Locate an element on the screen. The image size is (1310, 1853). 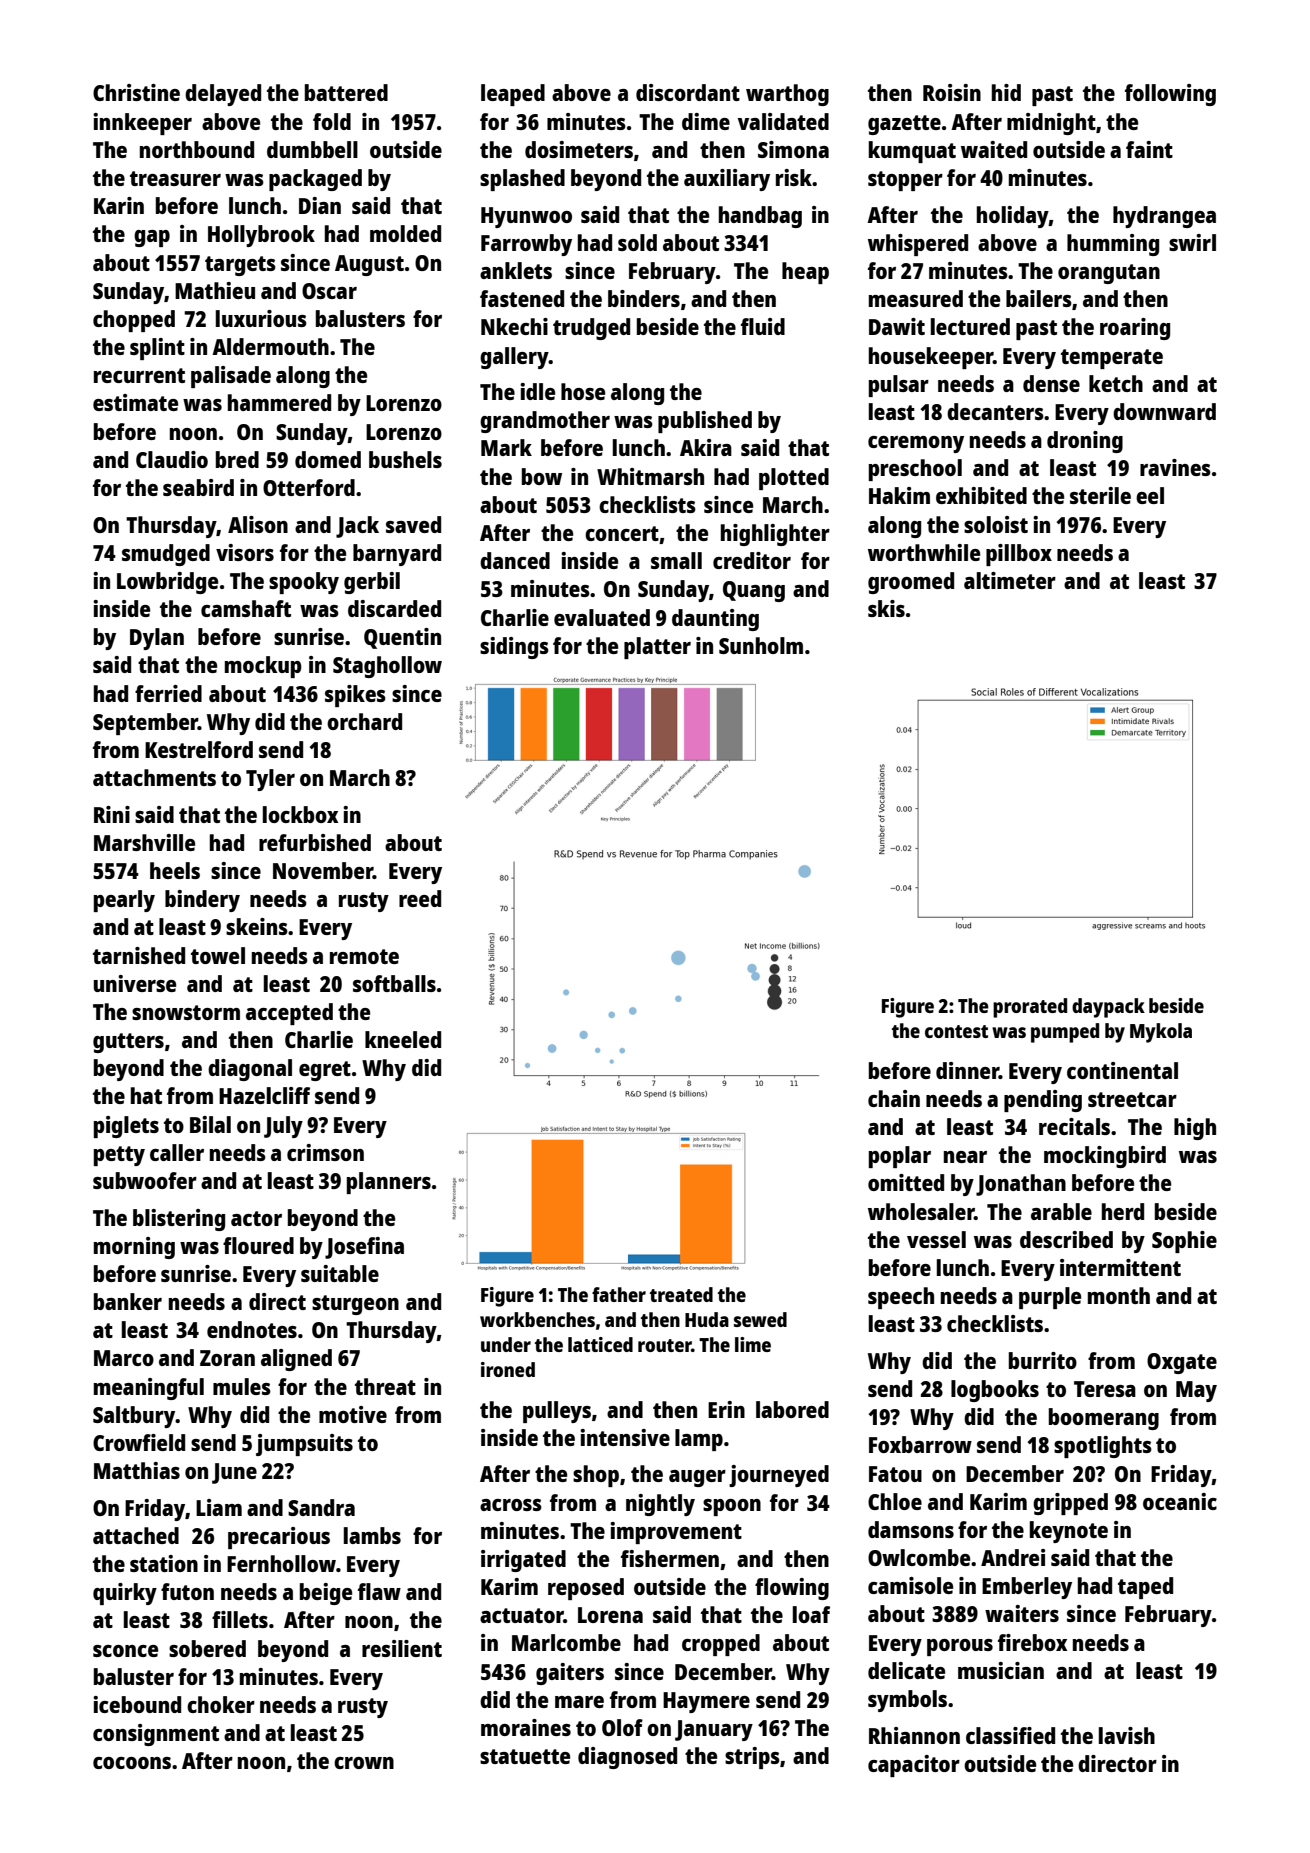
gripped is located at coordinates (1070, 1504).
